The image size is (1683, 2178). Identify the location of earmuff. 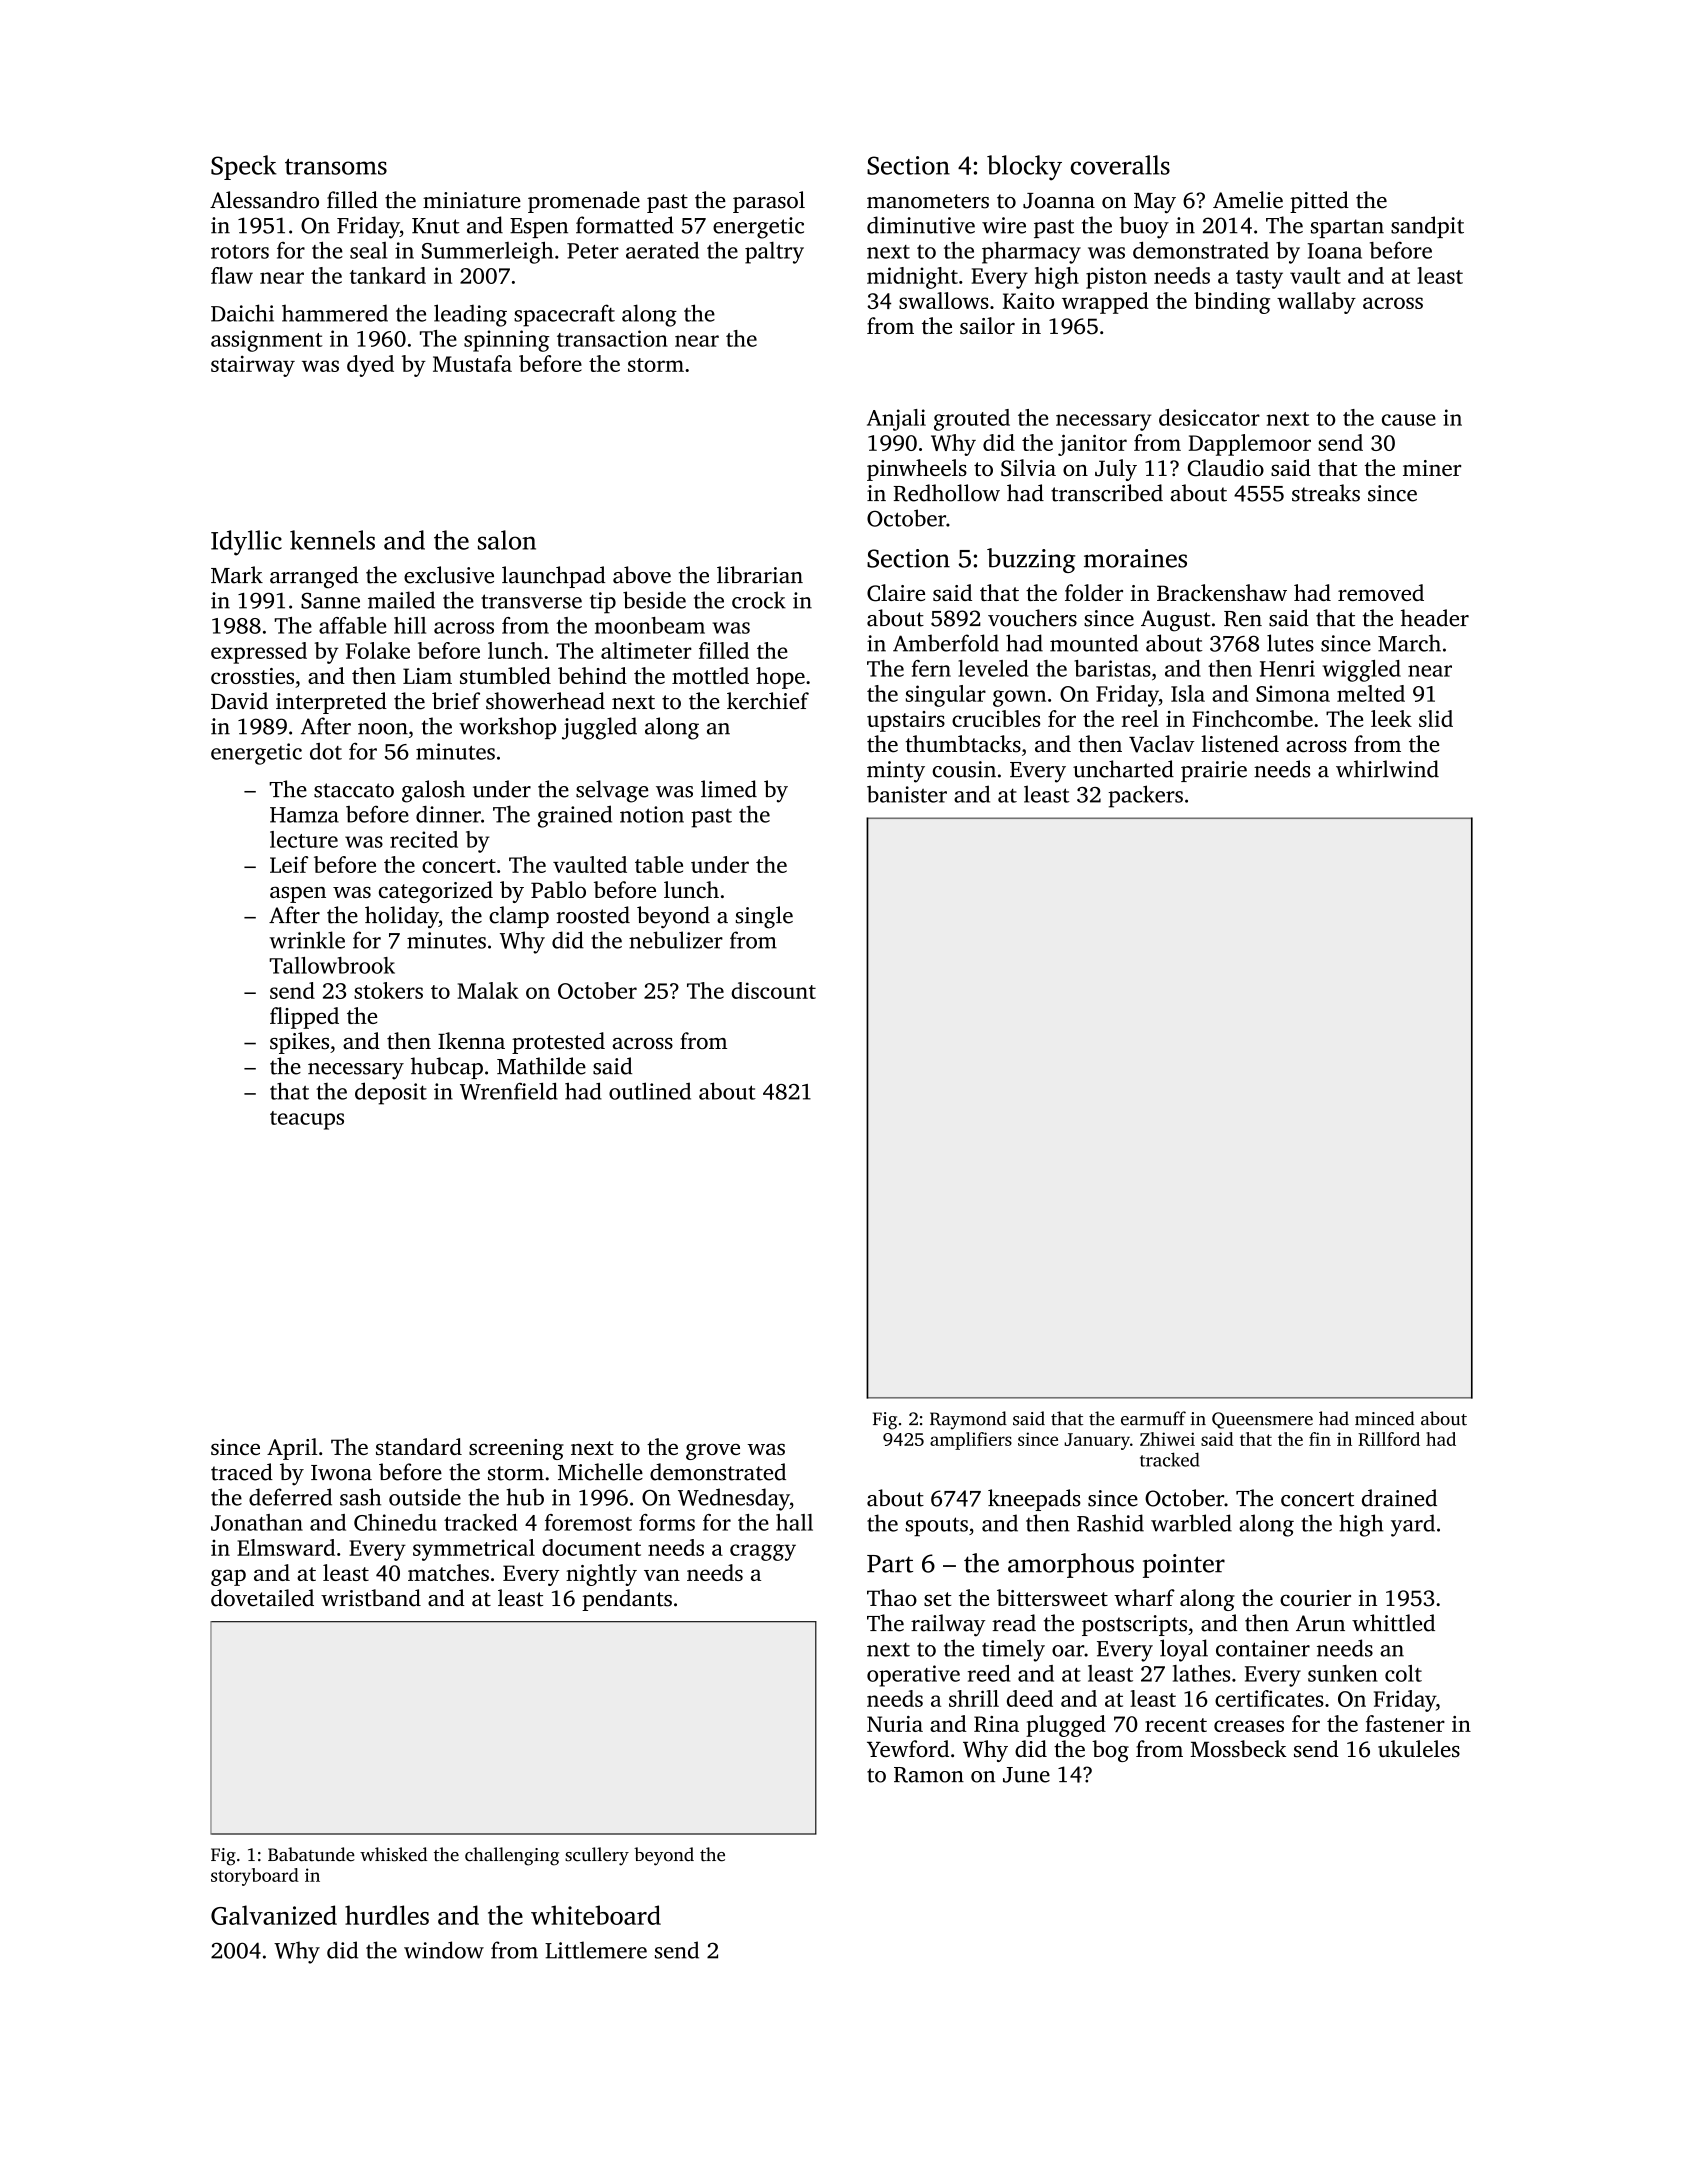
(1153, 1418).
